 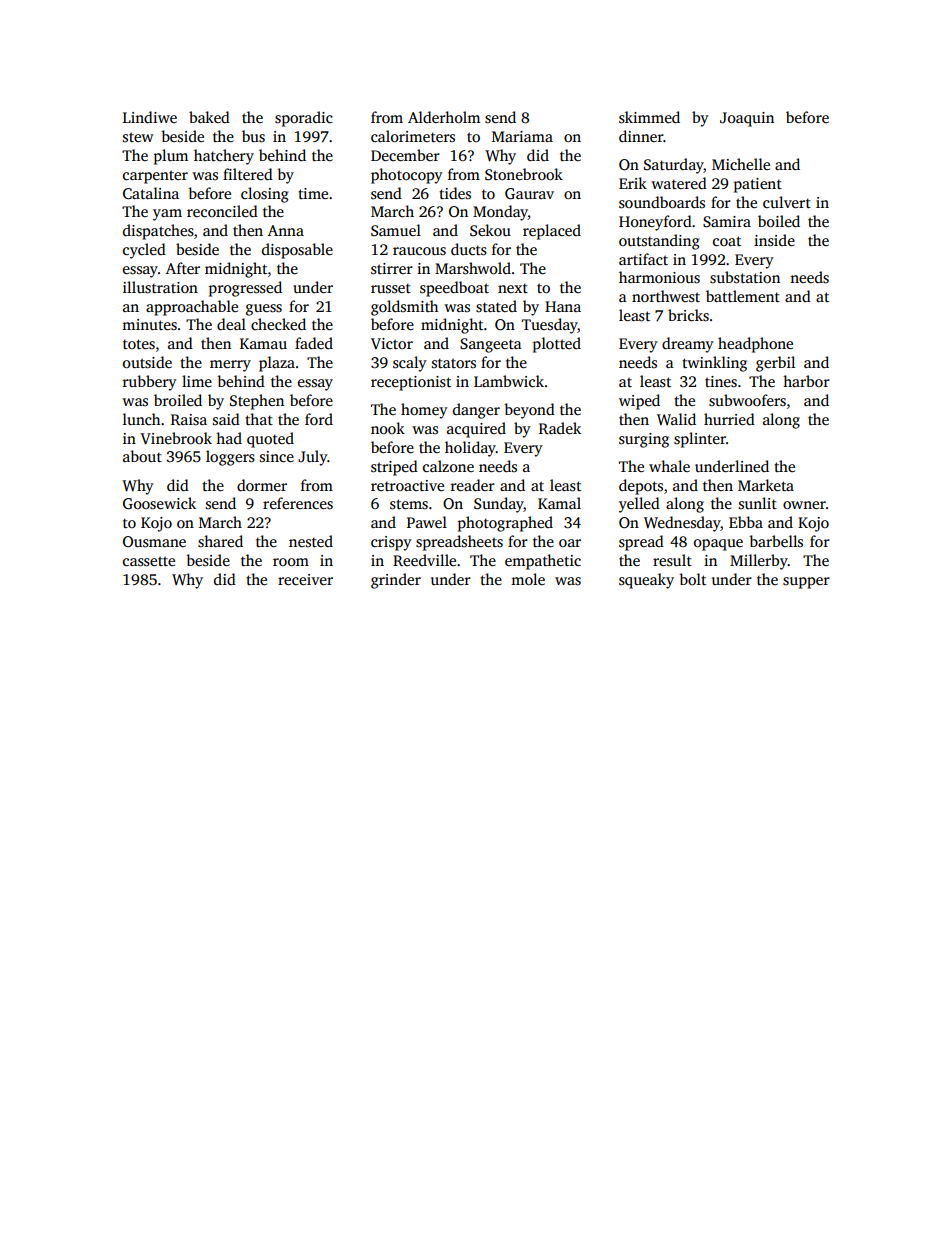 I want to click on Sangeeta, so click(x=491, y=345).
